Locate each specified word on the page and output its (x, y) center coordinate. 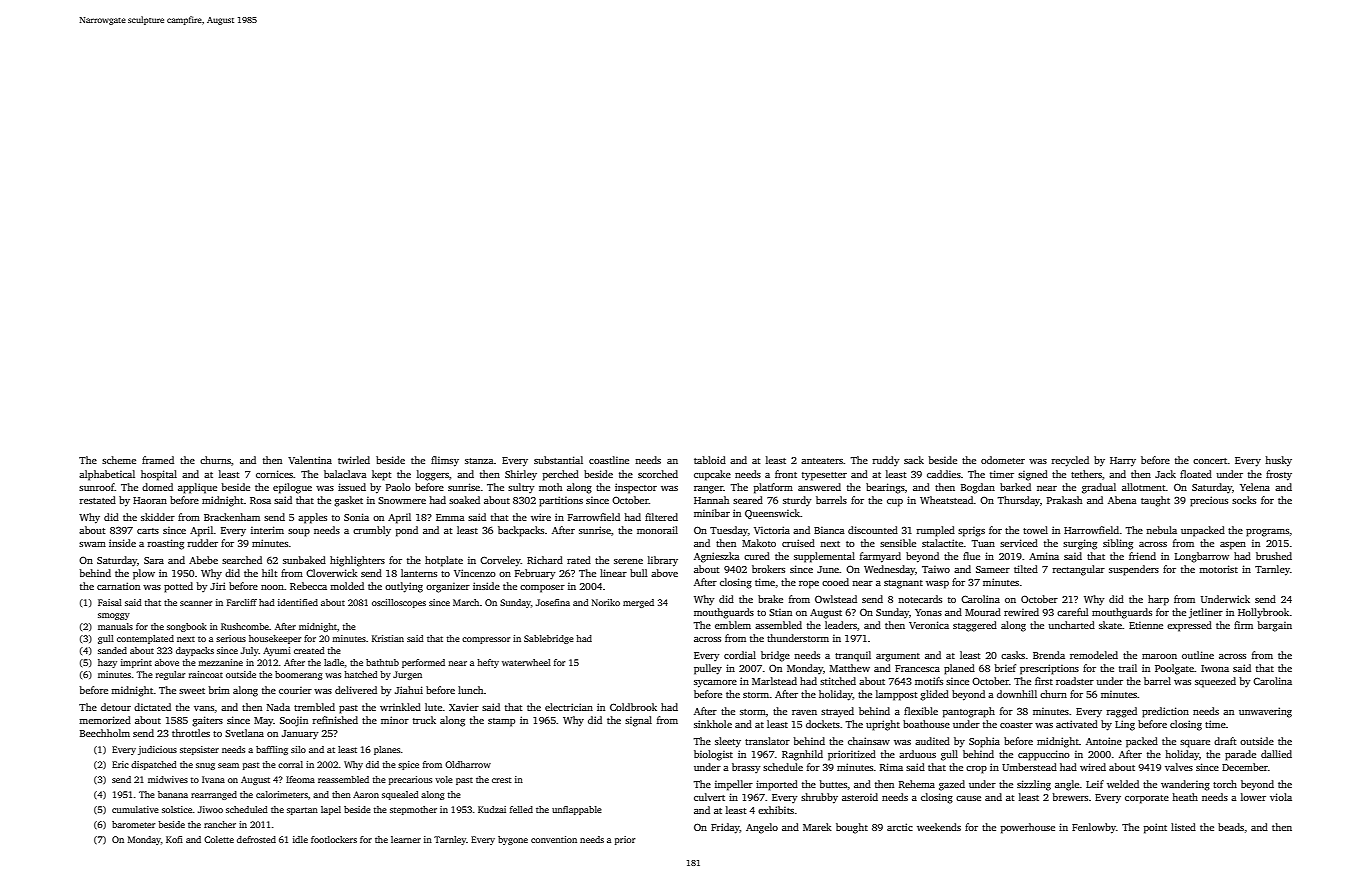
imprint (136, 663)
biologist (713, 755)
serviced (1019, 543)
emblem (733, 625)
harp (1158, 600)
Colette (219, 839)
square (1195, 744)
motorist (1218, 569)
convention (554, 839)
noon (272, 587)
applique (197, 488)
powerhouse (1028, 828)
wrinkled (400, 707)
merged (638, 603)
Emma (450, 517)
